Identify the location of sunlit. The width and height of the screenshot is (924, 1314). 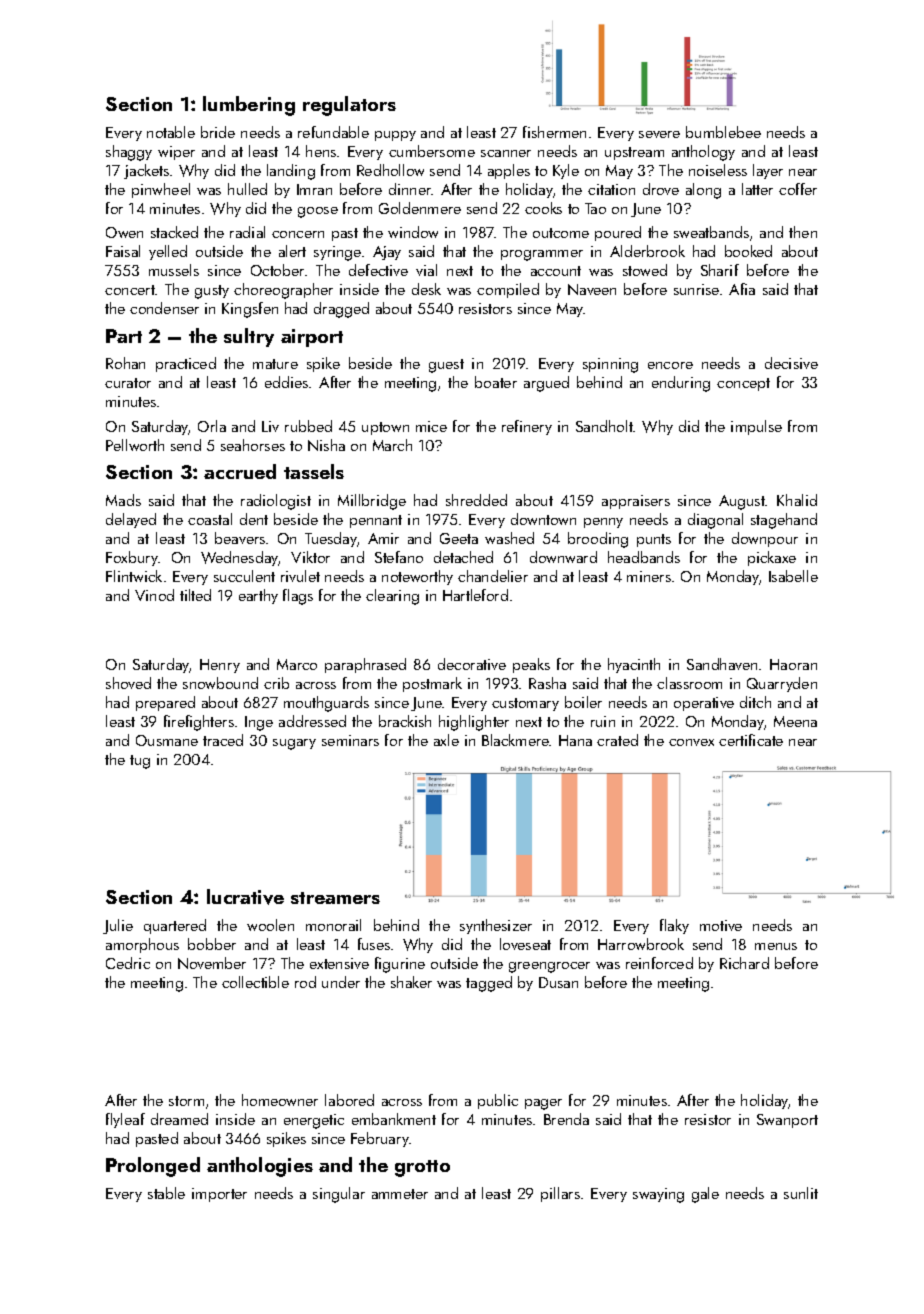
(801, 1193).
